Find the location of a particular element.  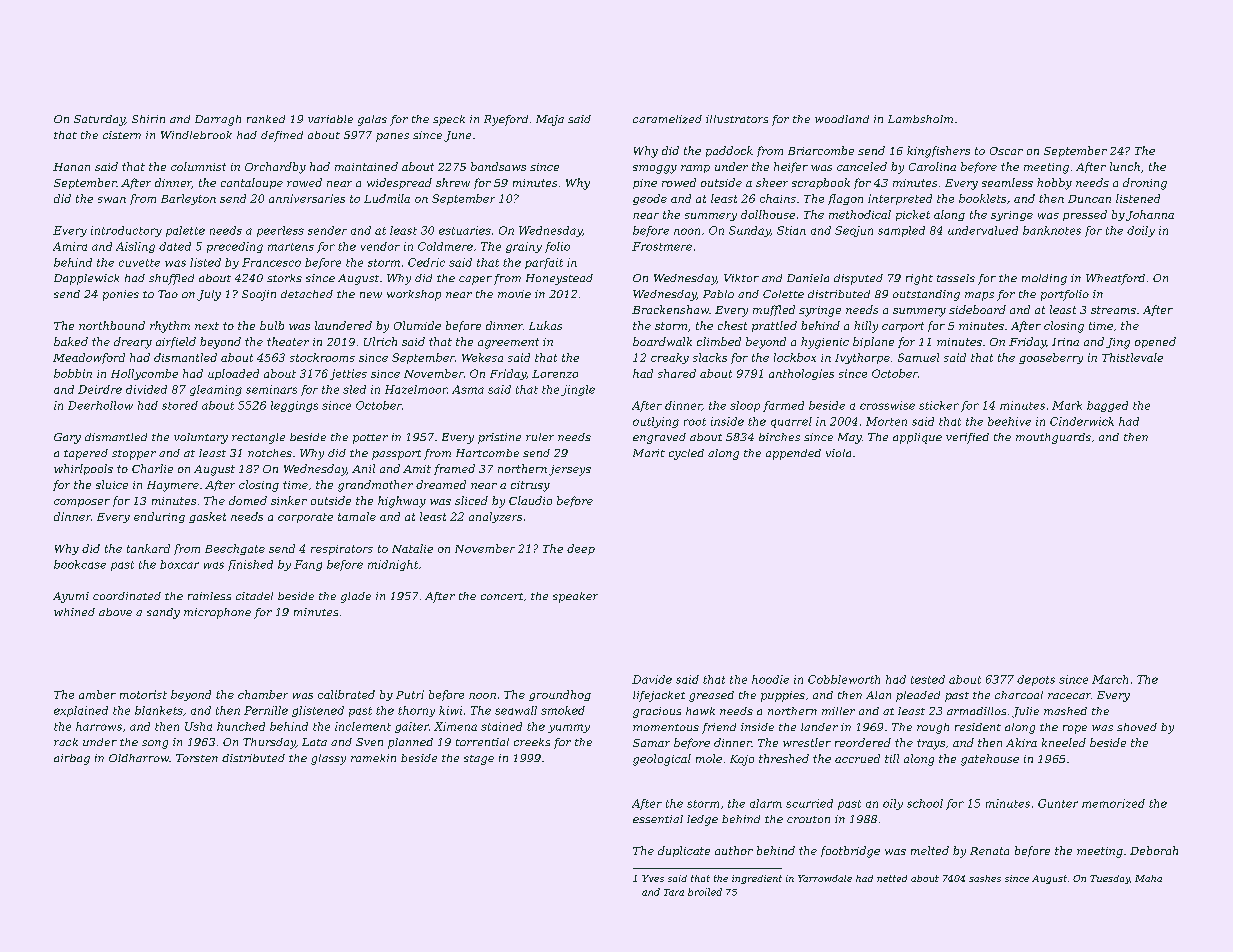

cycled is located at coordinates (686, 454).
